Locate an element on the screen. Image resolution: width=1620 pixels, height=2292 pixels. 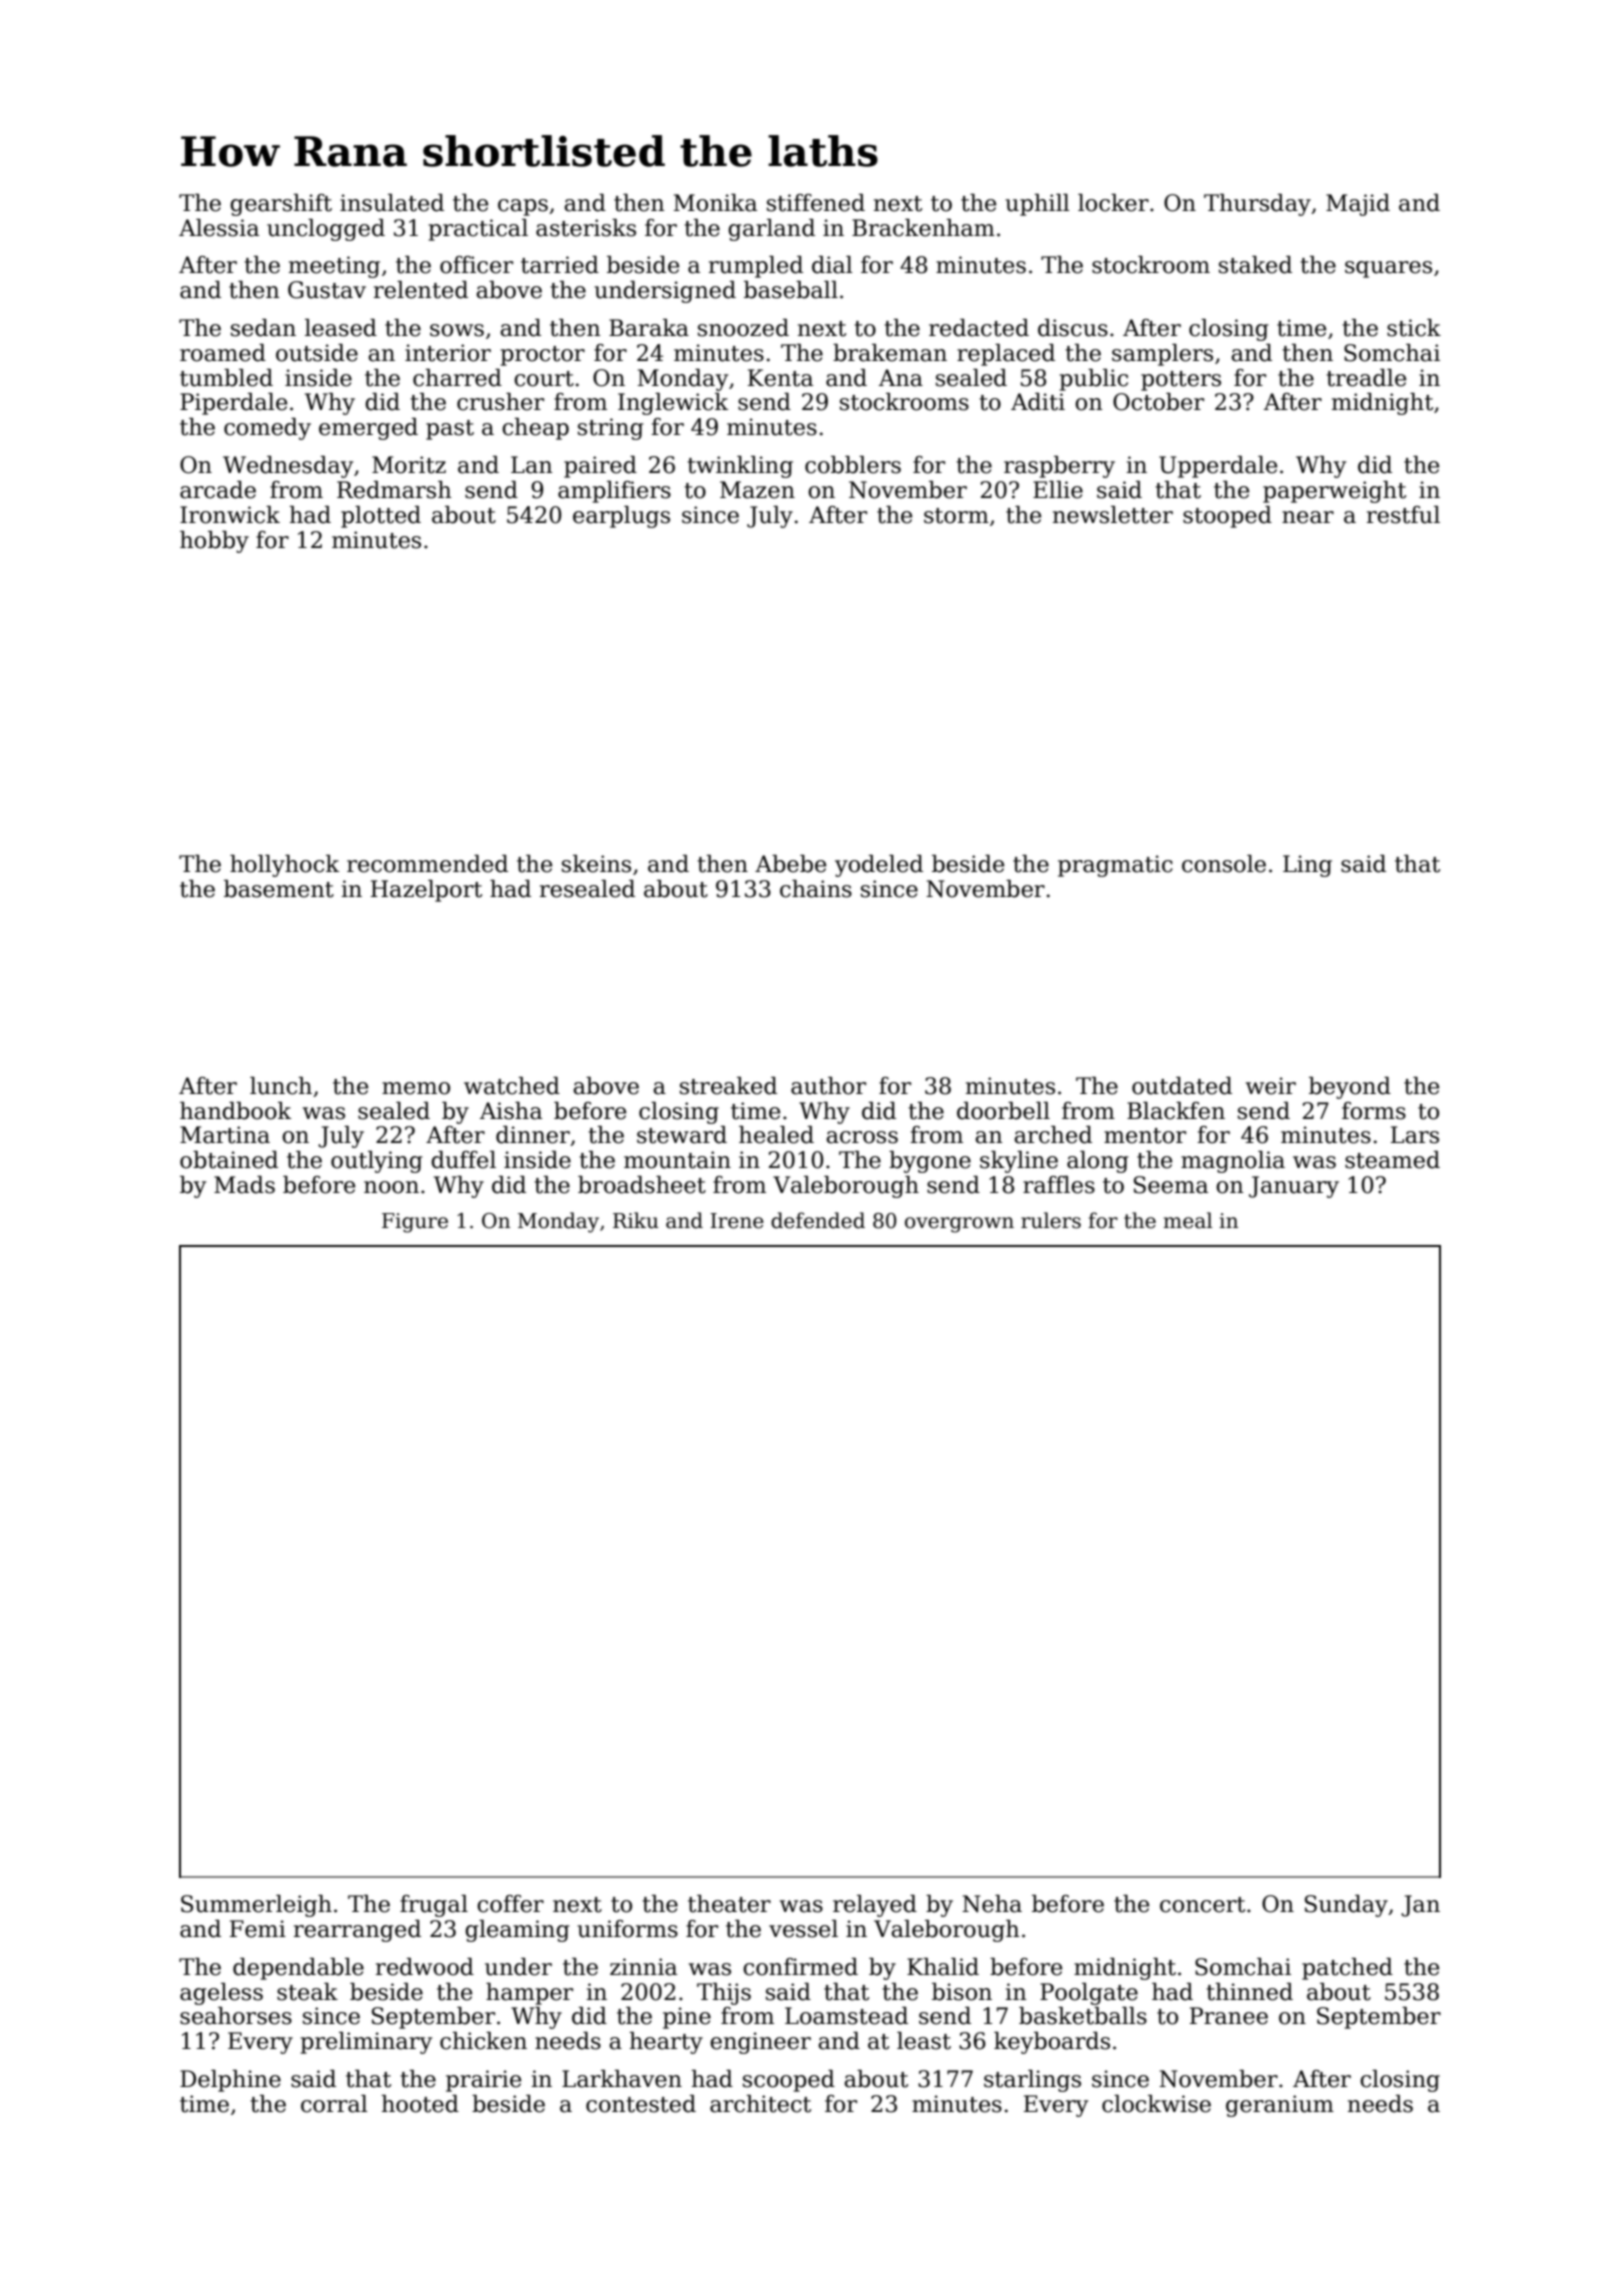
Upperdale is located at coordinates (1218, 467).
